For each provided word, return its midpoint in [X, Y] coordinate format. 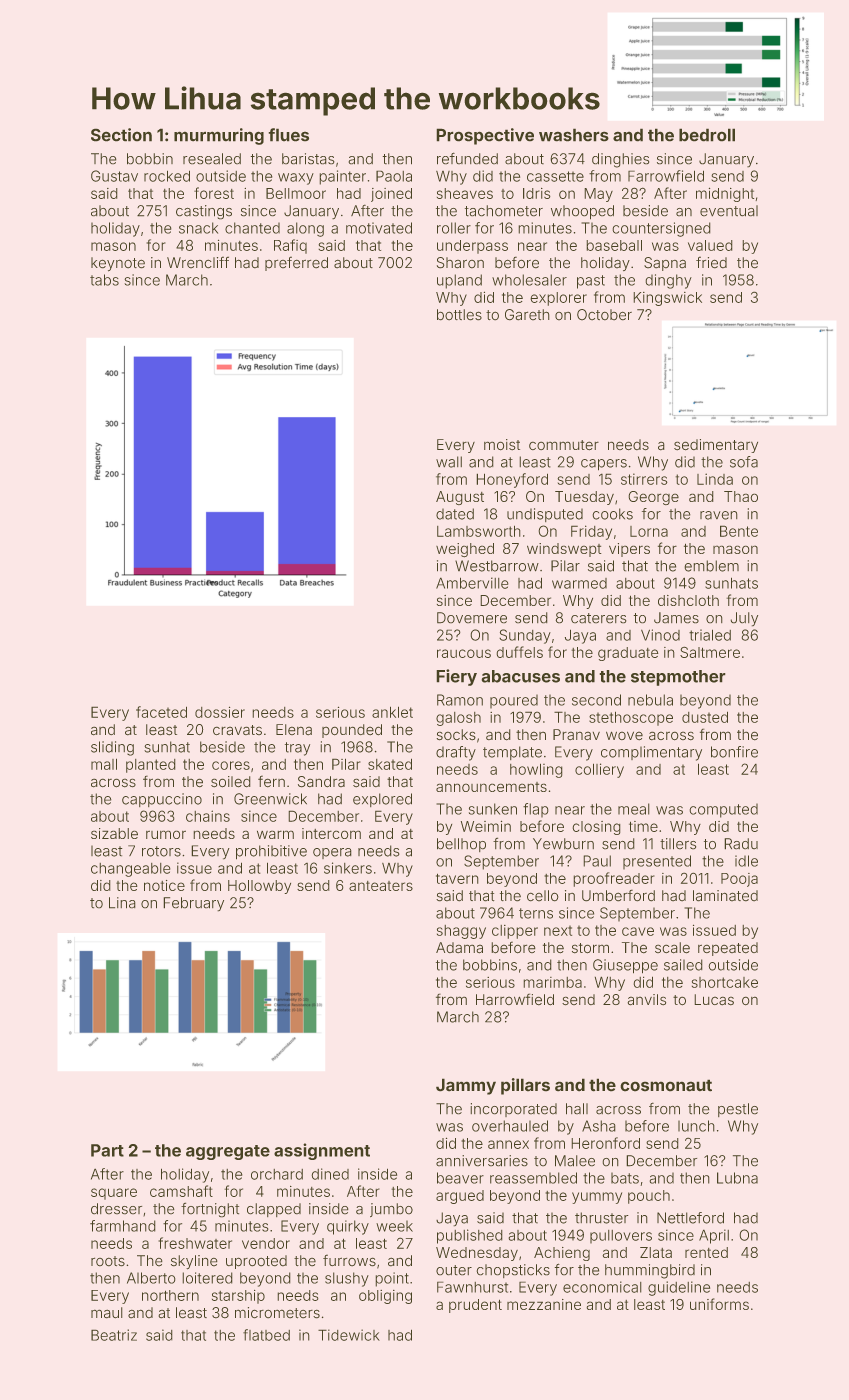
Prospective [485, 136]
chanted [252, 228]
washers [574, 135]
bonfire [734, 752]
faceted [161, 712]
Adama [459, 947]
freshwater [195, 1243]
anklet [392, 712]
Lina [122, 902]
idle [746, 861]
